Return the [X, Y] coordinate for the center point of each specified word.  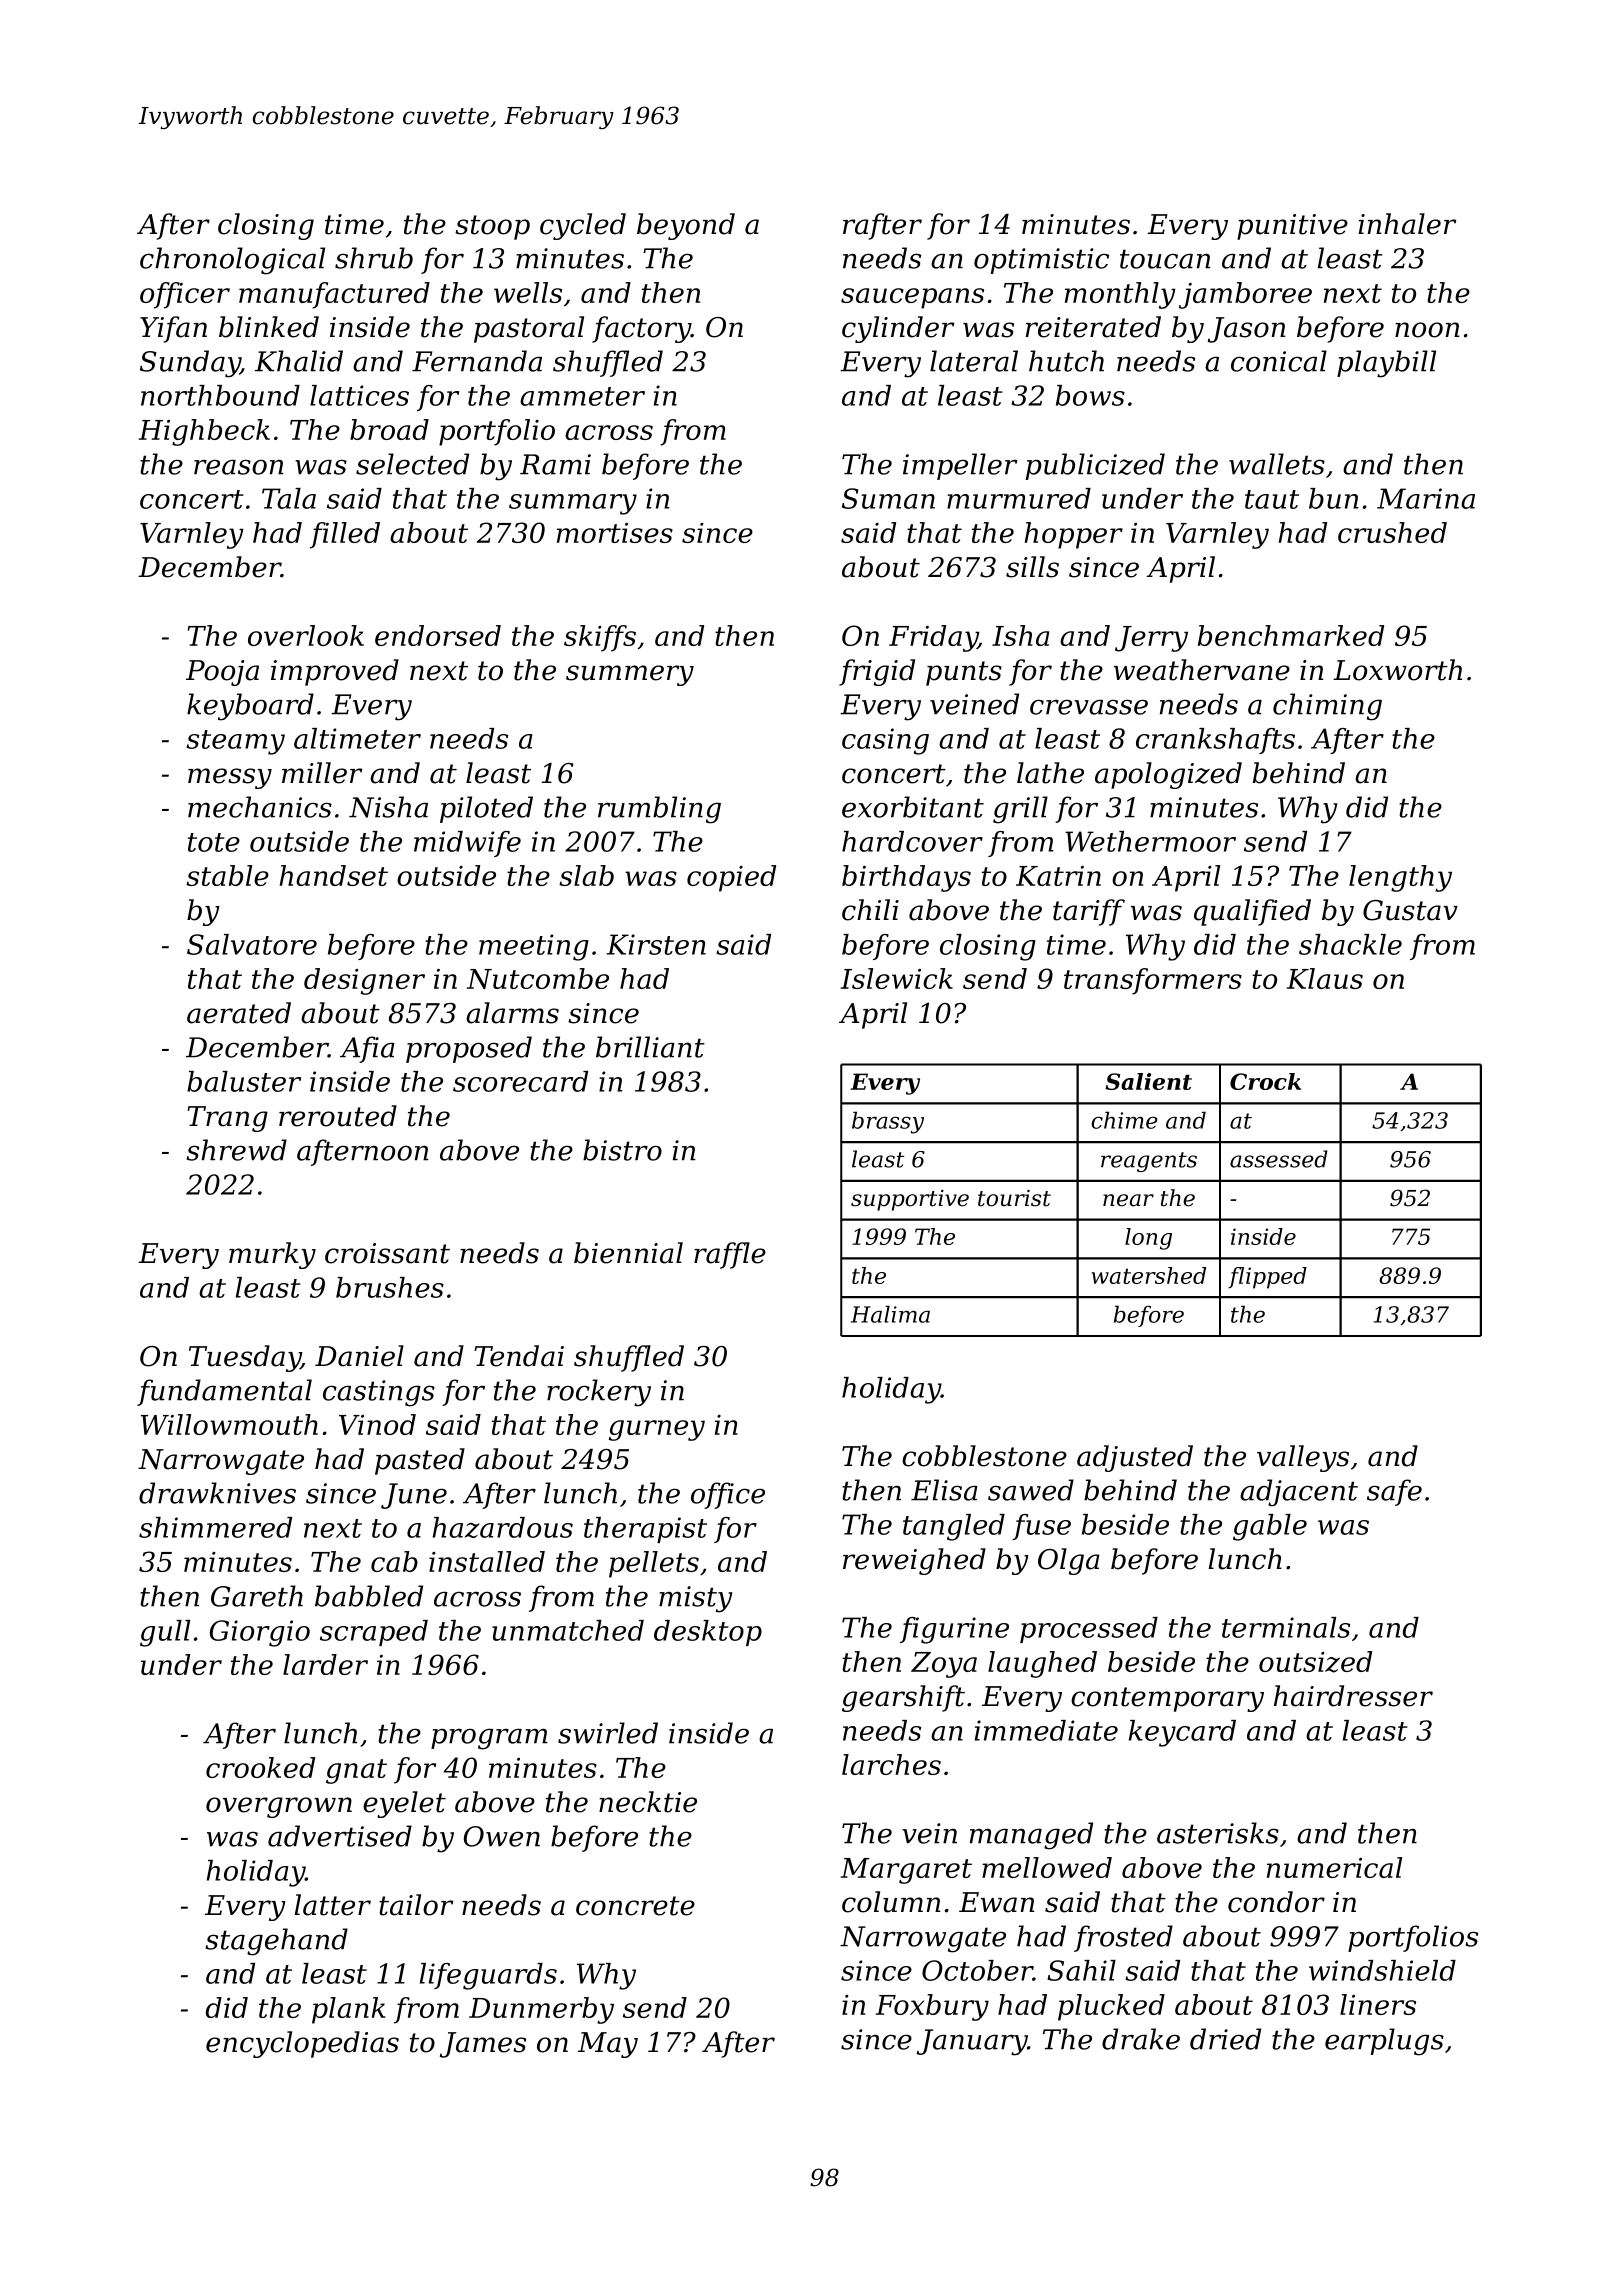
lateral [974, 361]
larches [891, 1764]
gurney [657, 1430]
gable [1270, 1527]
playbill [1386, 364]
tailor [416, 1905]
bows [1090, 395]
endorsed [438, 635]
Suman [888, 498]
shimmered [215, 1527]
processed [1089, 1630]
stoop [492, 227]
